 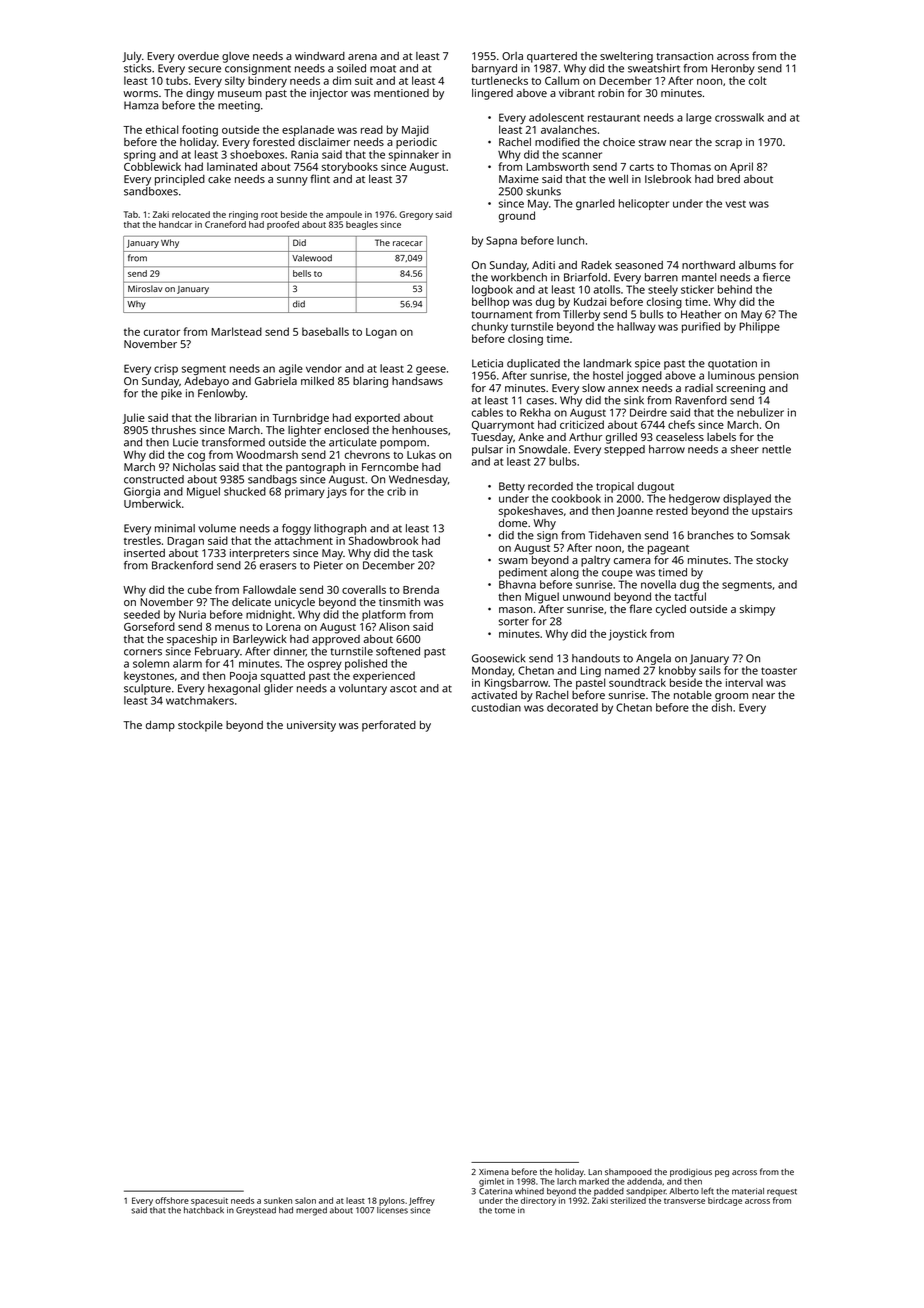 What do you see at coordinates (778, 376) in the document?
I see `pension` at bounding box center [778, 376].
